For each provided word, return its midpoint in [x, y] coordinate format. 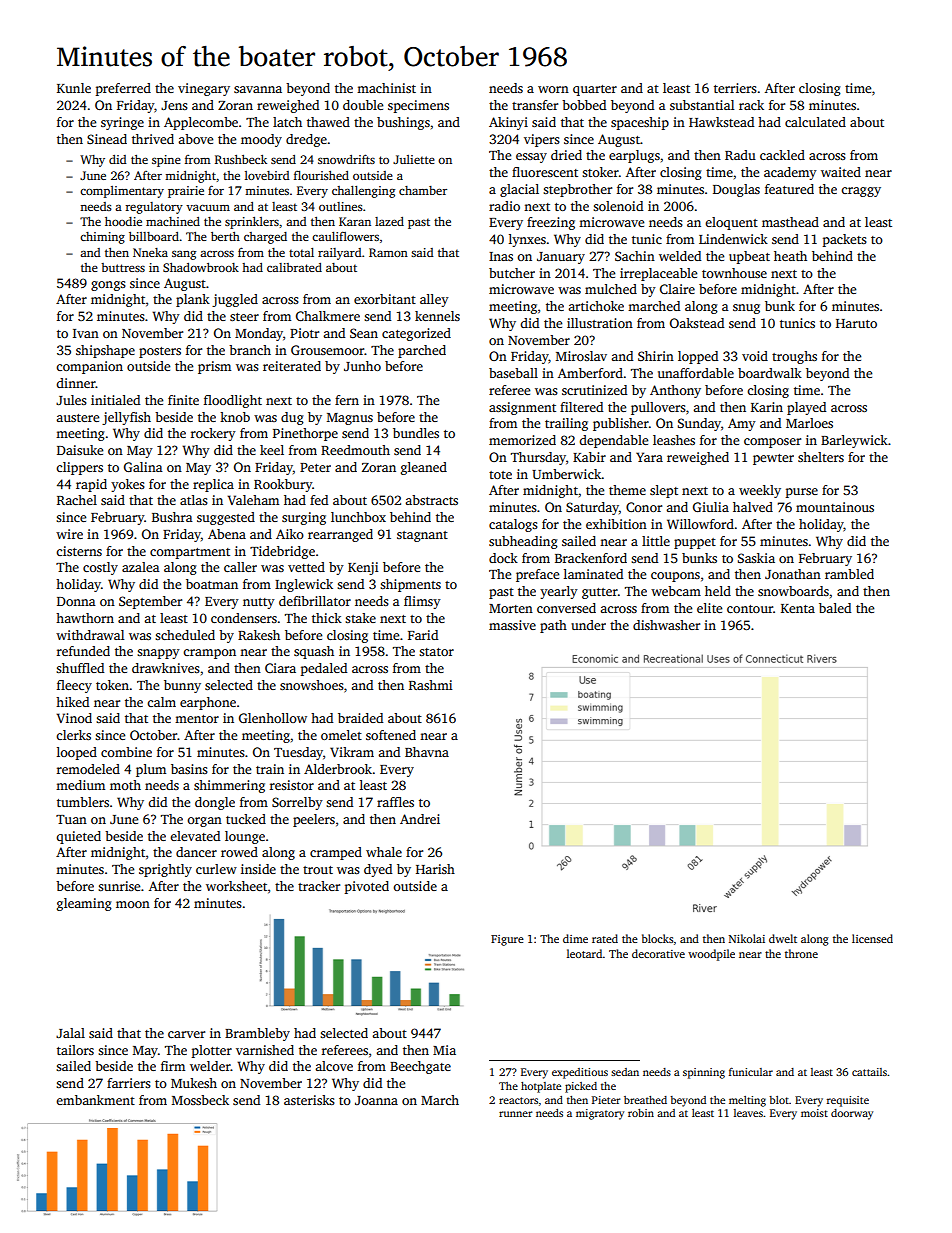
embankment [95, 1100]
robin [641, 1113]
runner [515, 1114]
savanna [258, 89]
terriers [735, 88]
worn [553, 89]
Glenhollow [273, 718]
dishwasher [666, 625]
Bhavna [427, 752]
